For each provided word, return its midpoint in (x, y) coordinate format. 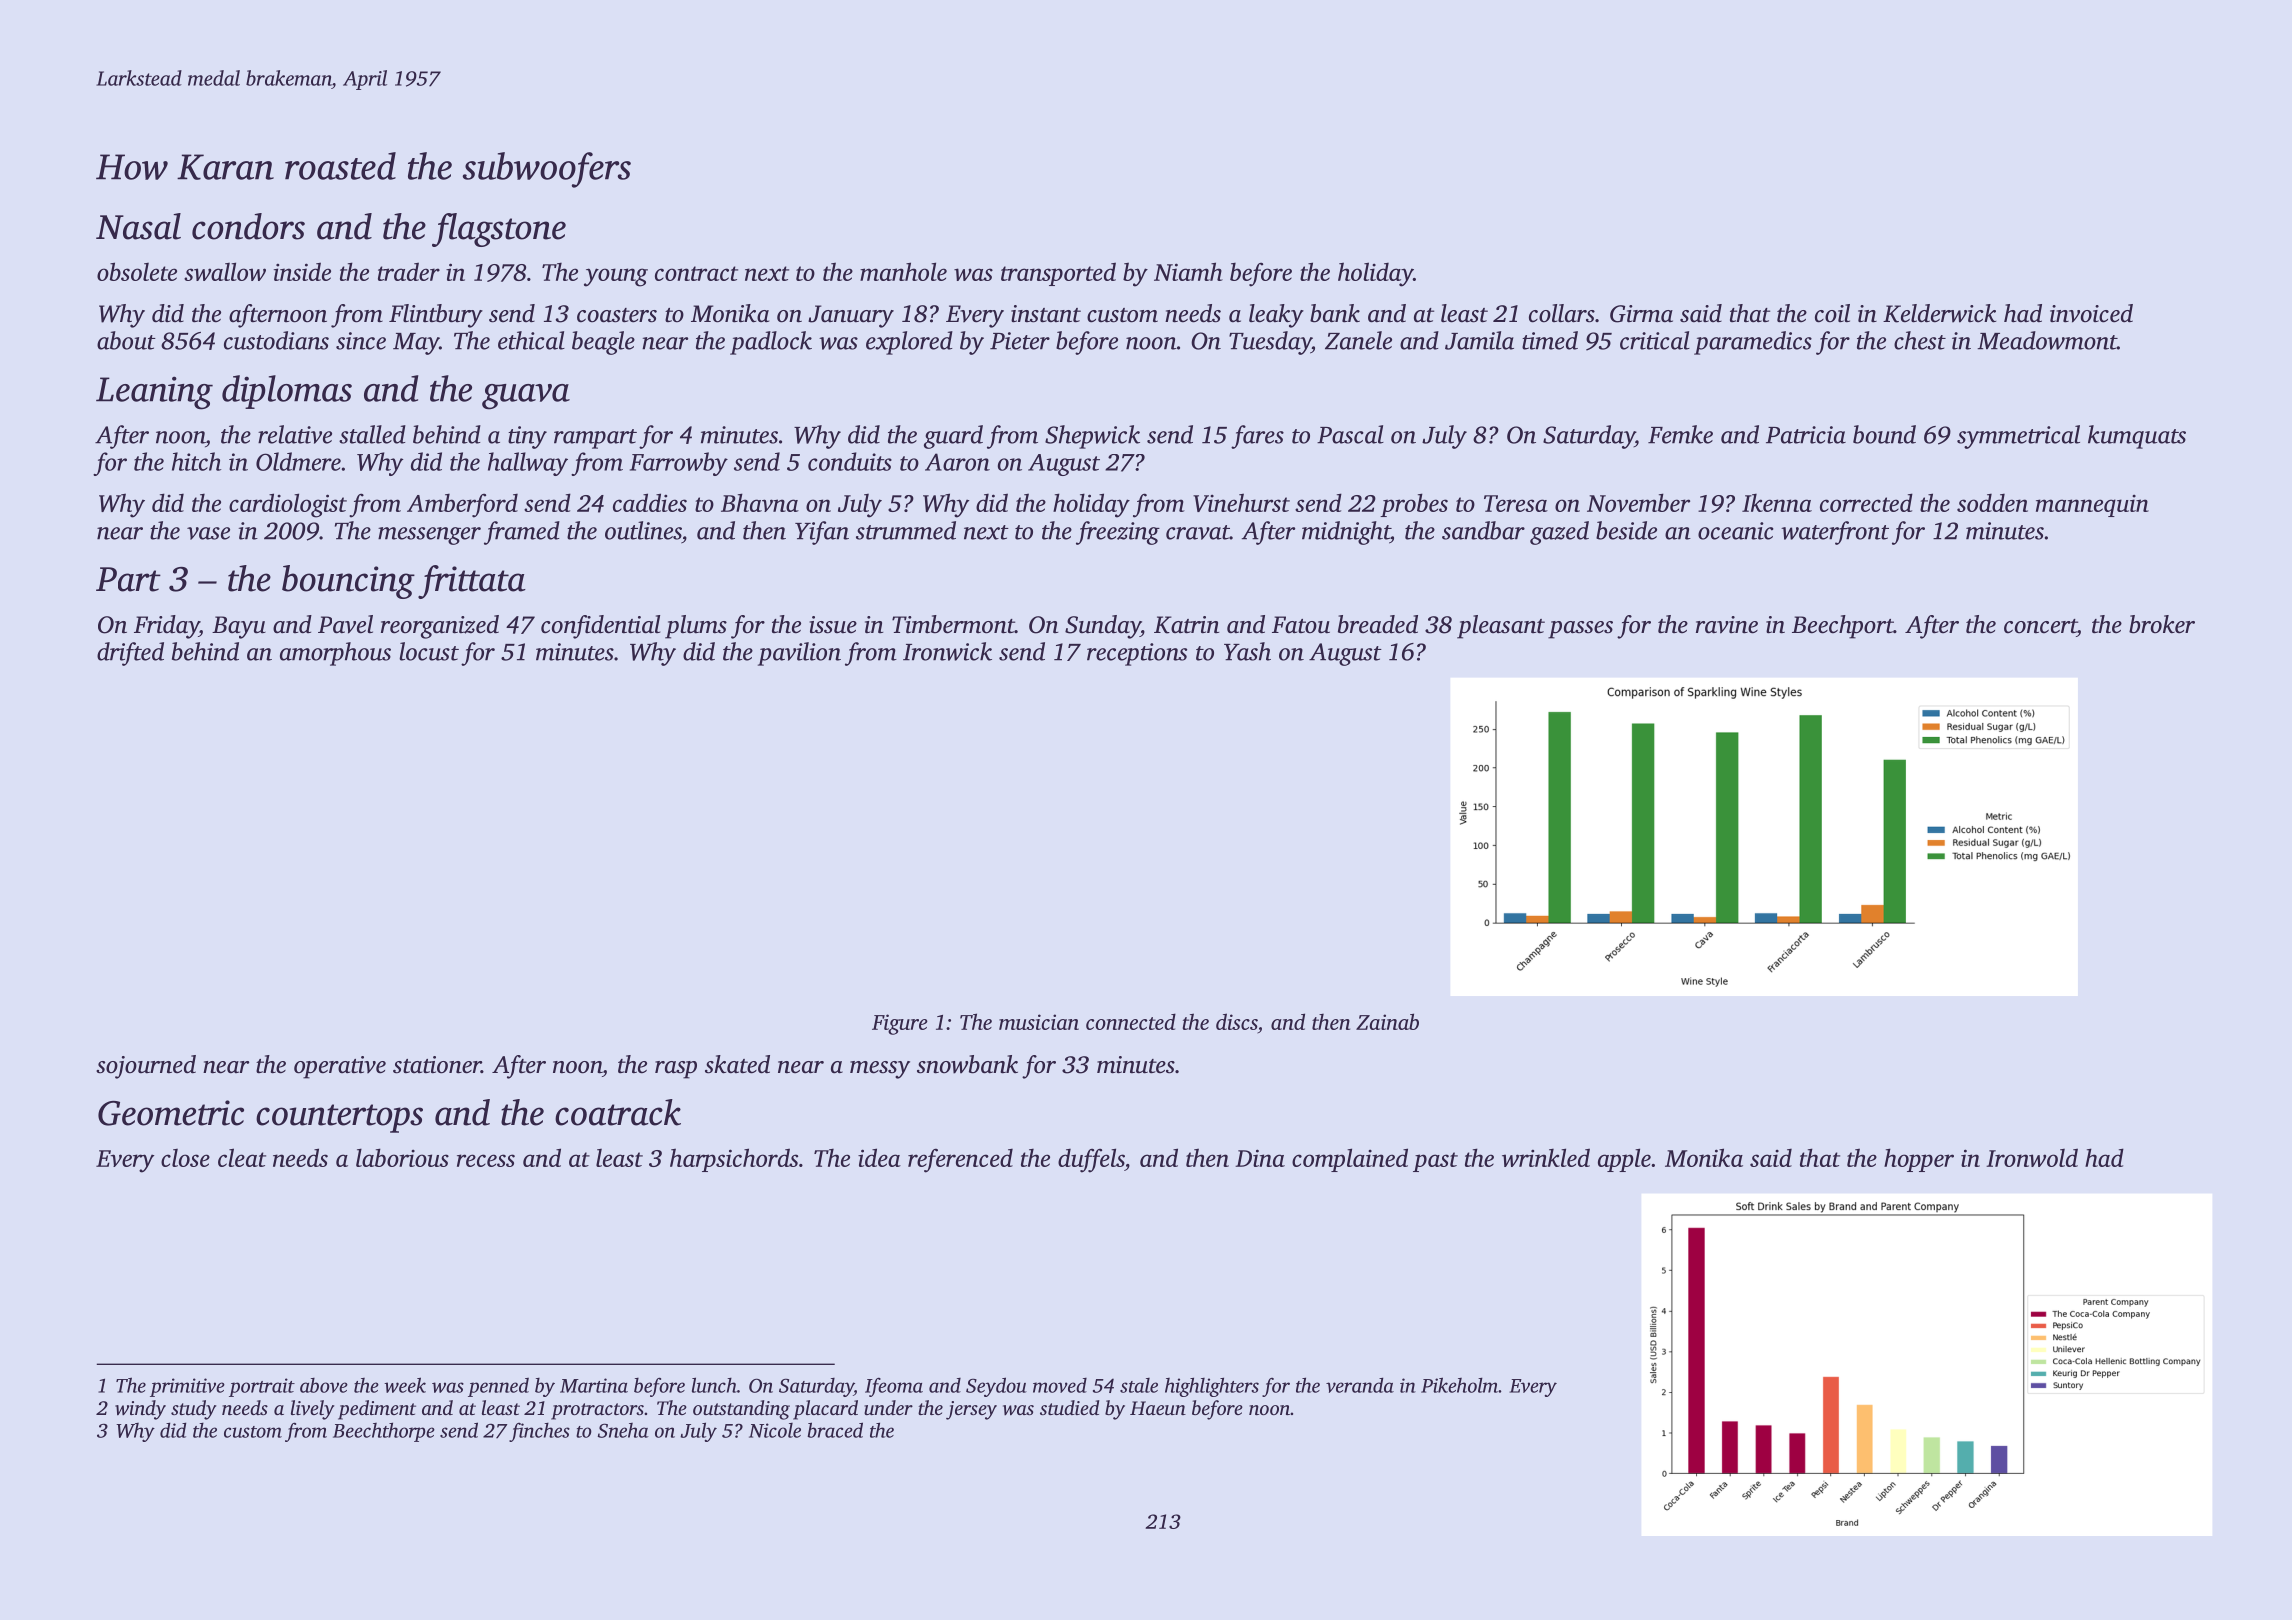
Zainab (1387, 1021)
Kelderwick (1939, 313)
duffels (1091, 1160)
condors (248, 226)
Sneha (623, 1430)
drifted (130, 654)
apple (1624, 1160)
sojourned (146, 1067)
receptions (1137, 654)
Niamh (1188, 271)
